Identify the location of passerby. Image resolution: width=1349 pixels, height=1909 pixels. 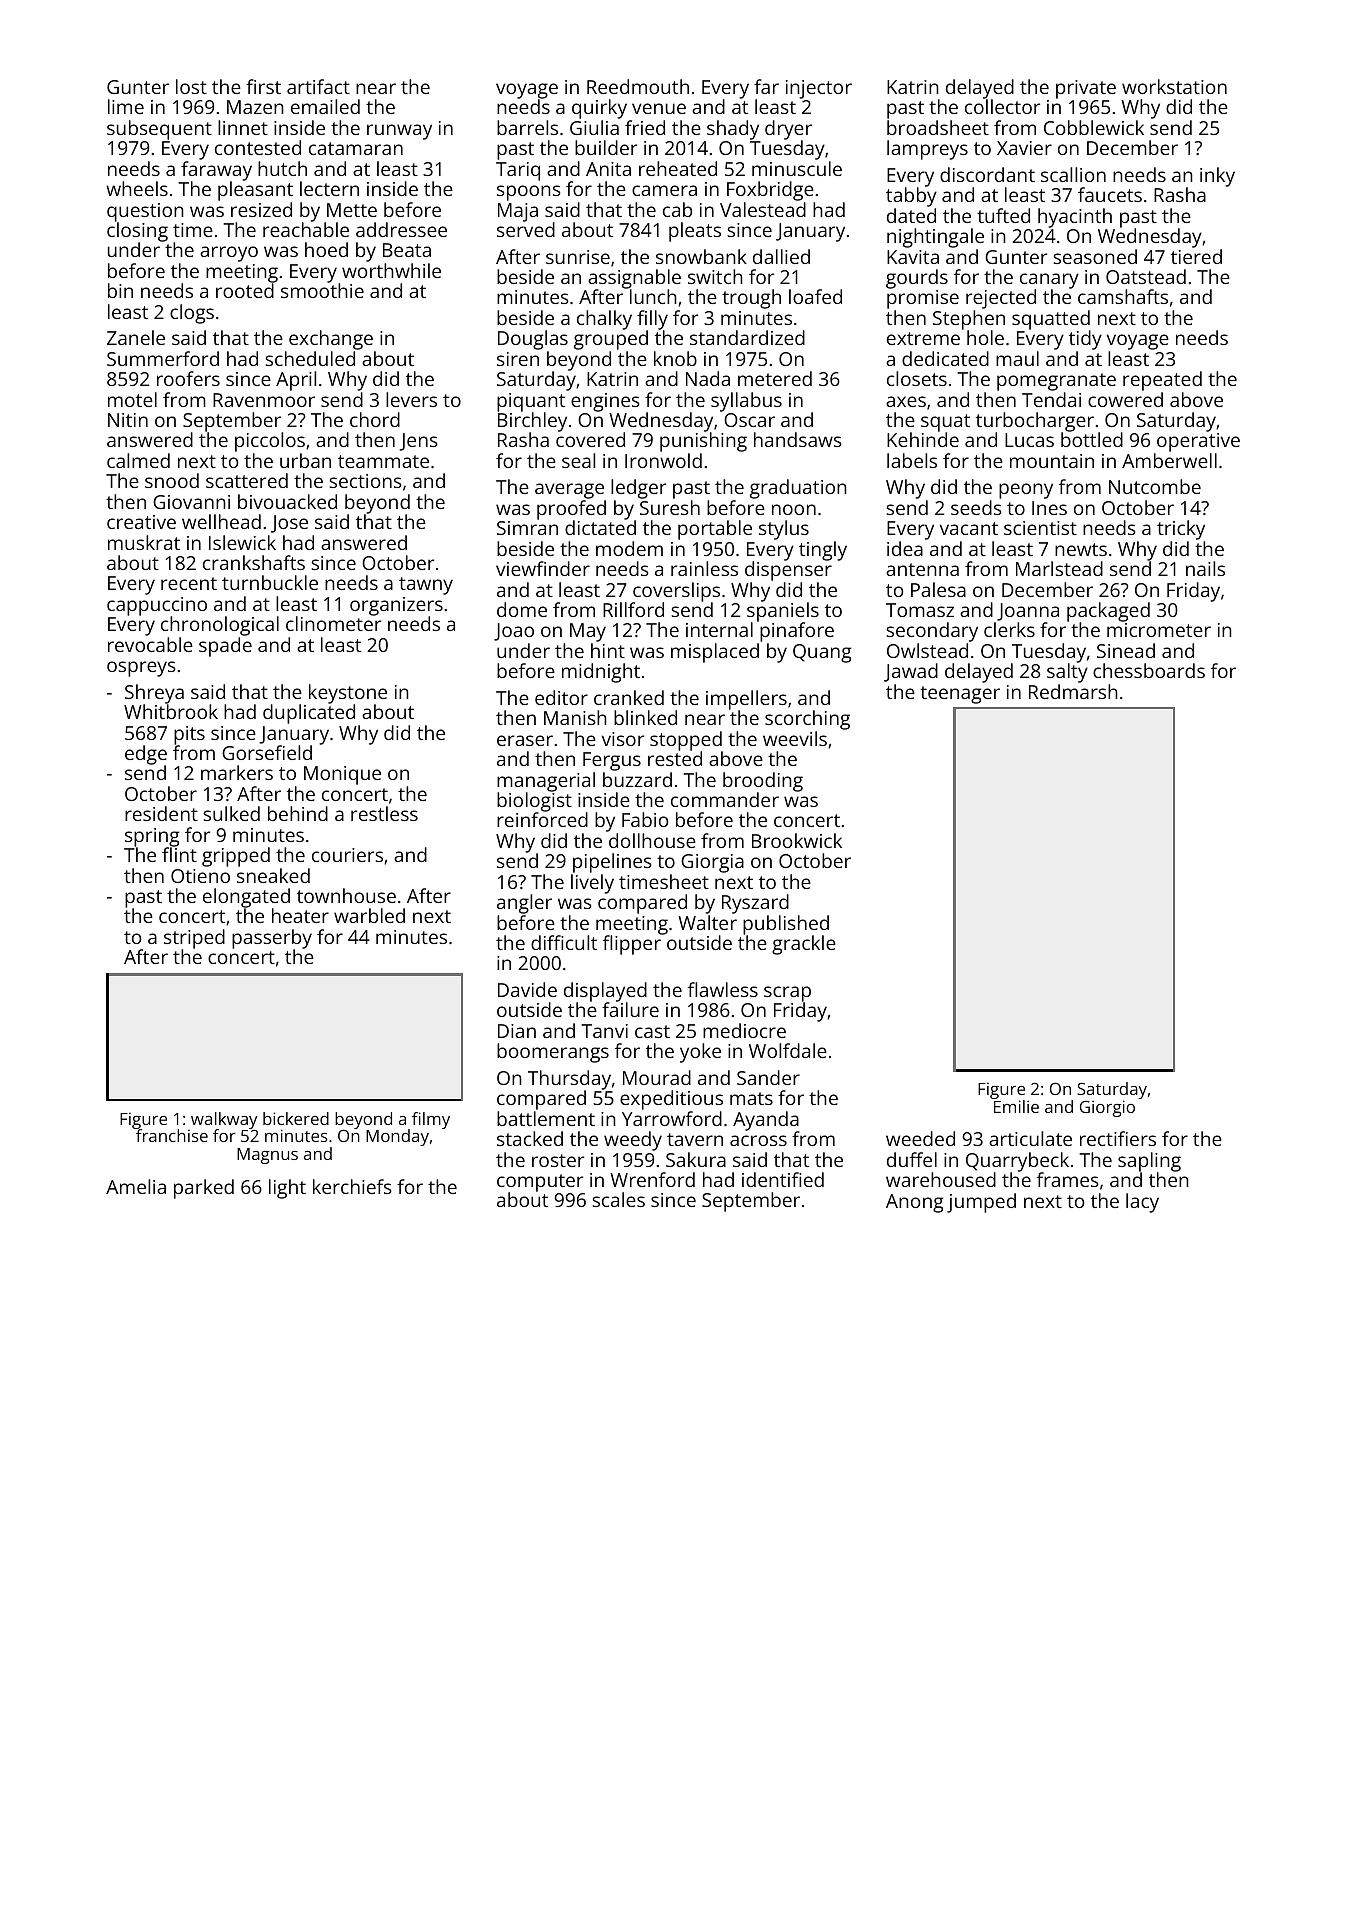
(272, 939).
